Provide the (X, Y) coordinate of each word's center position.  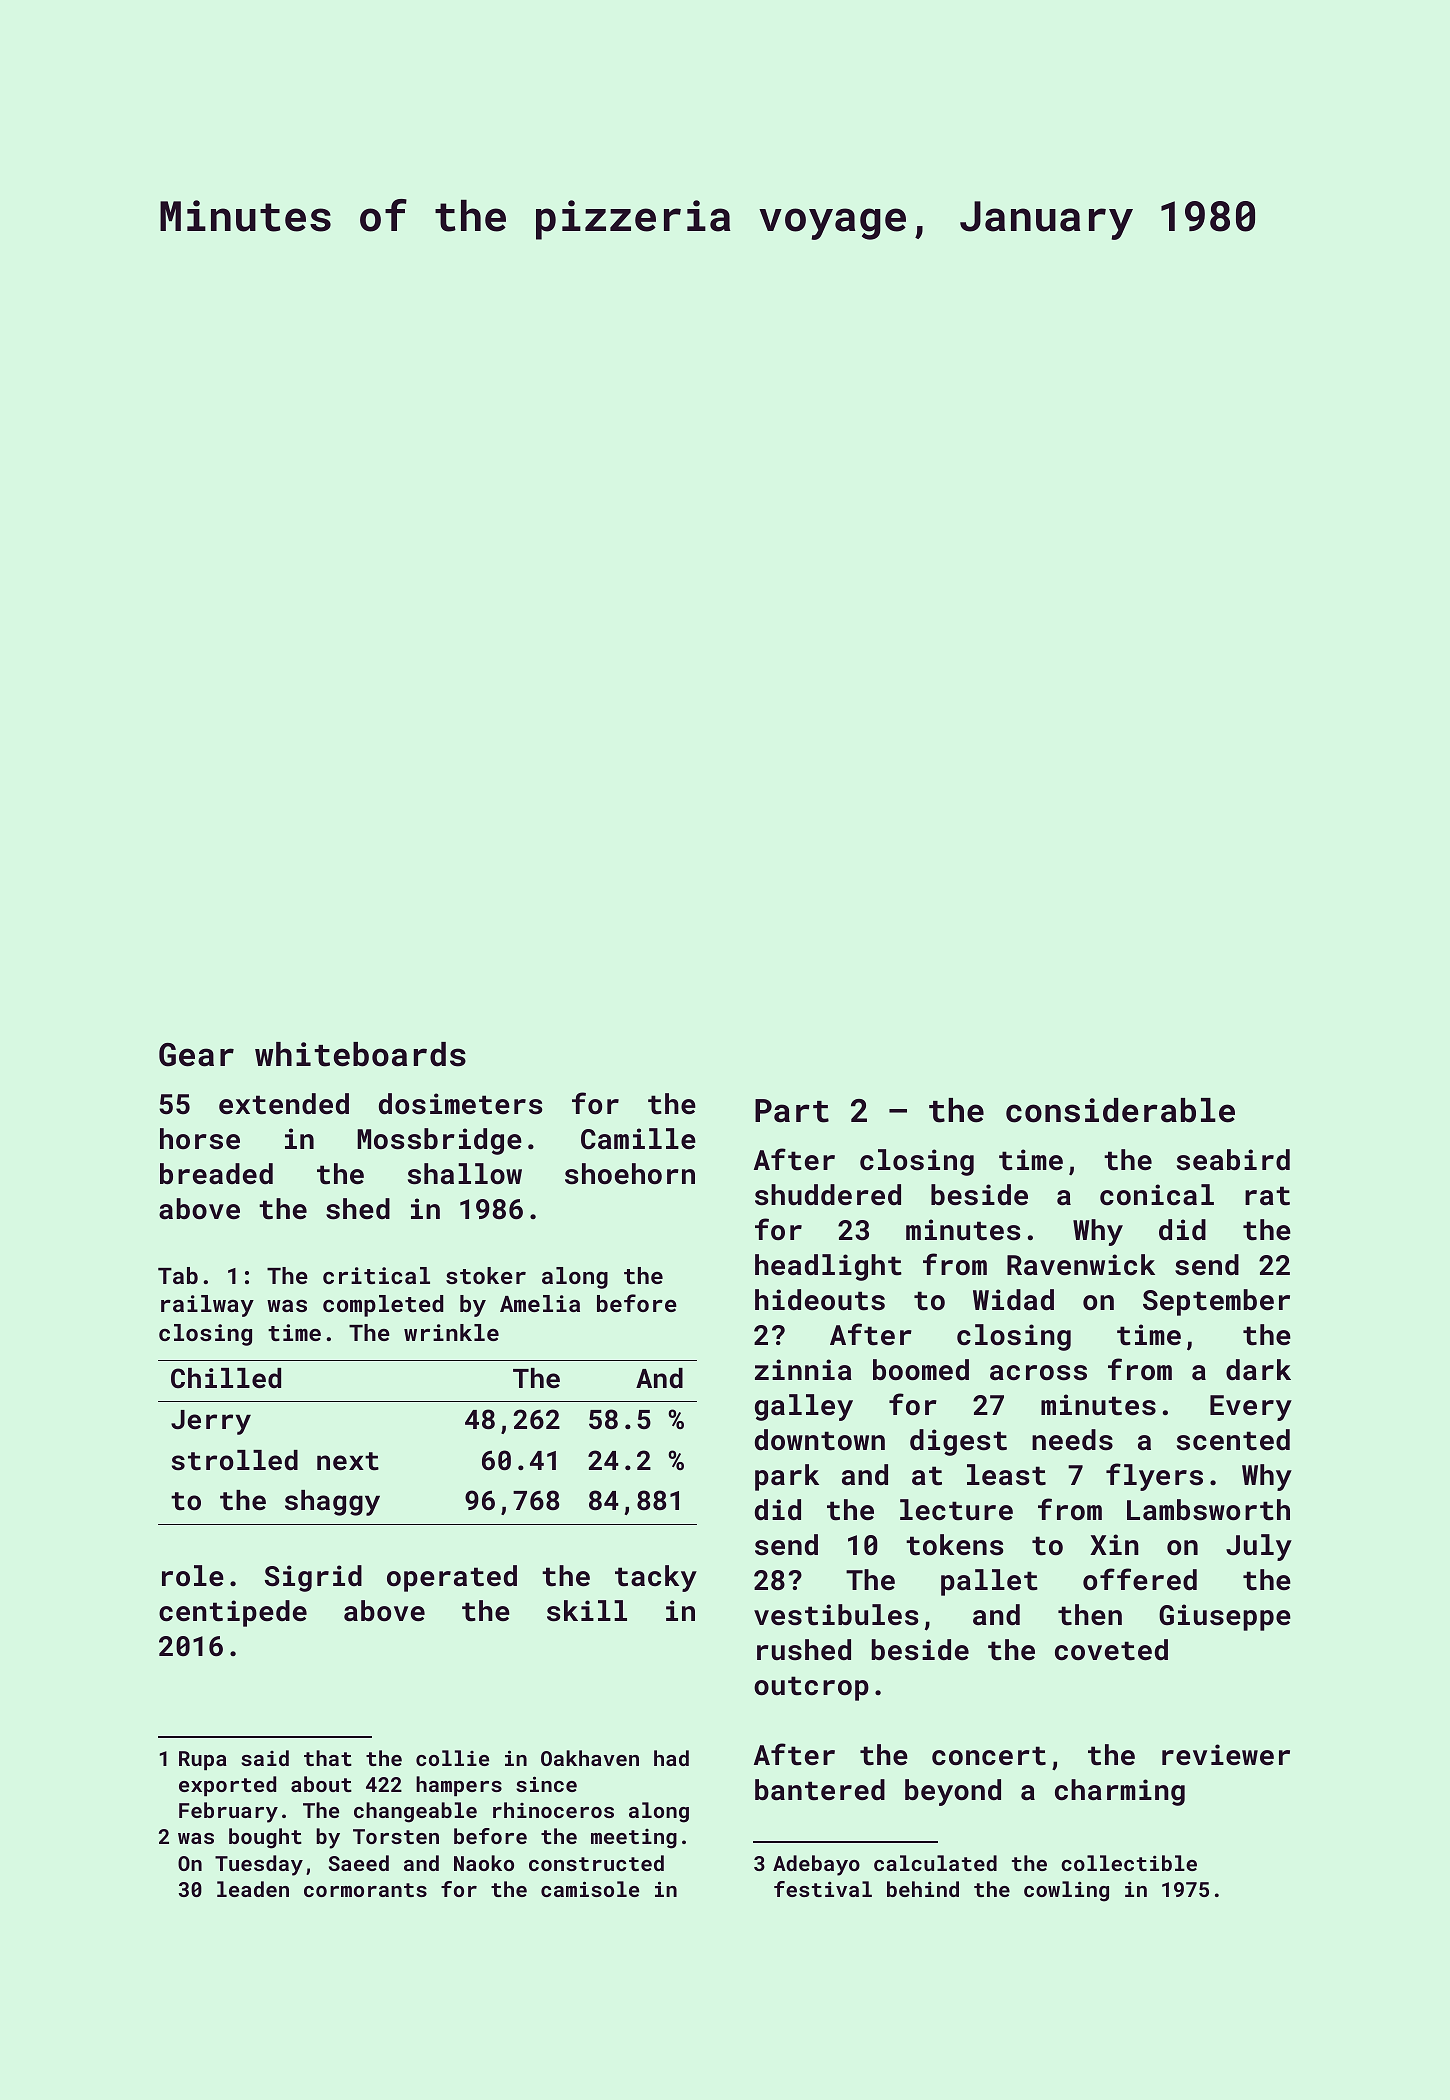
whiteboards (360, 1054)
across (1038, 1373)
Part (792, 1111)
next (348, 1461)
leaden (253, 1889)
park (787, 1477)
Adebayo (816, 1865)
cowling (1066, 1891)
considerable (1120, 1110)
